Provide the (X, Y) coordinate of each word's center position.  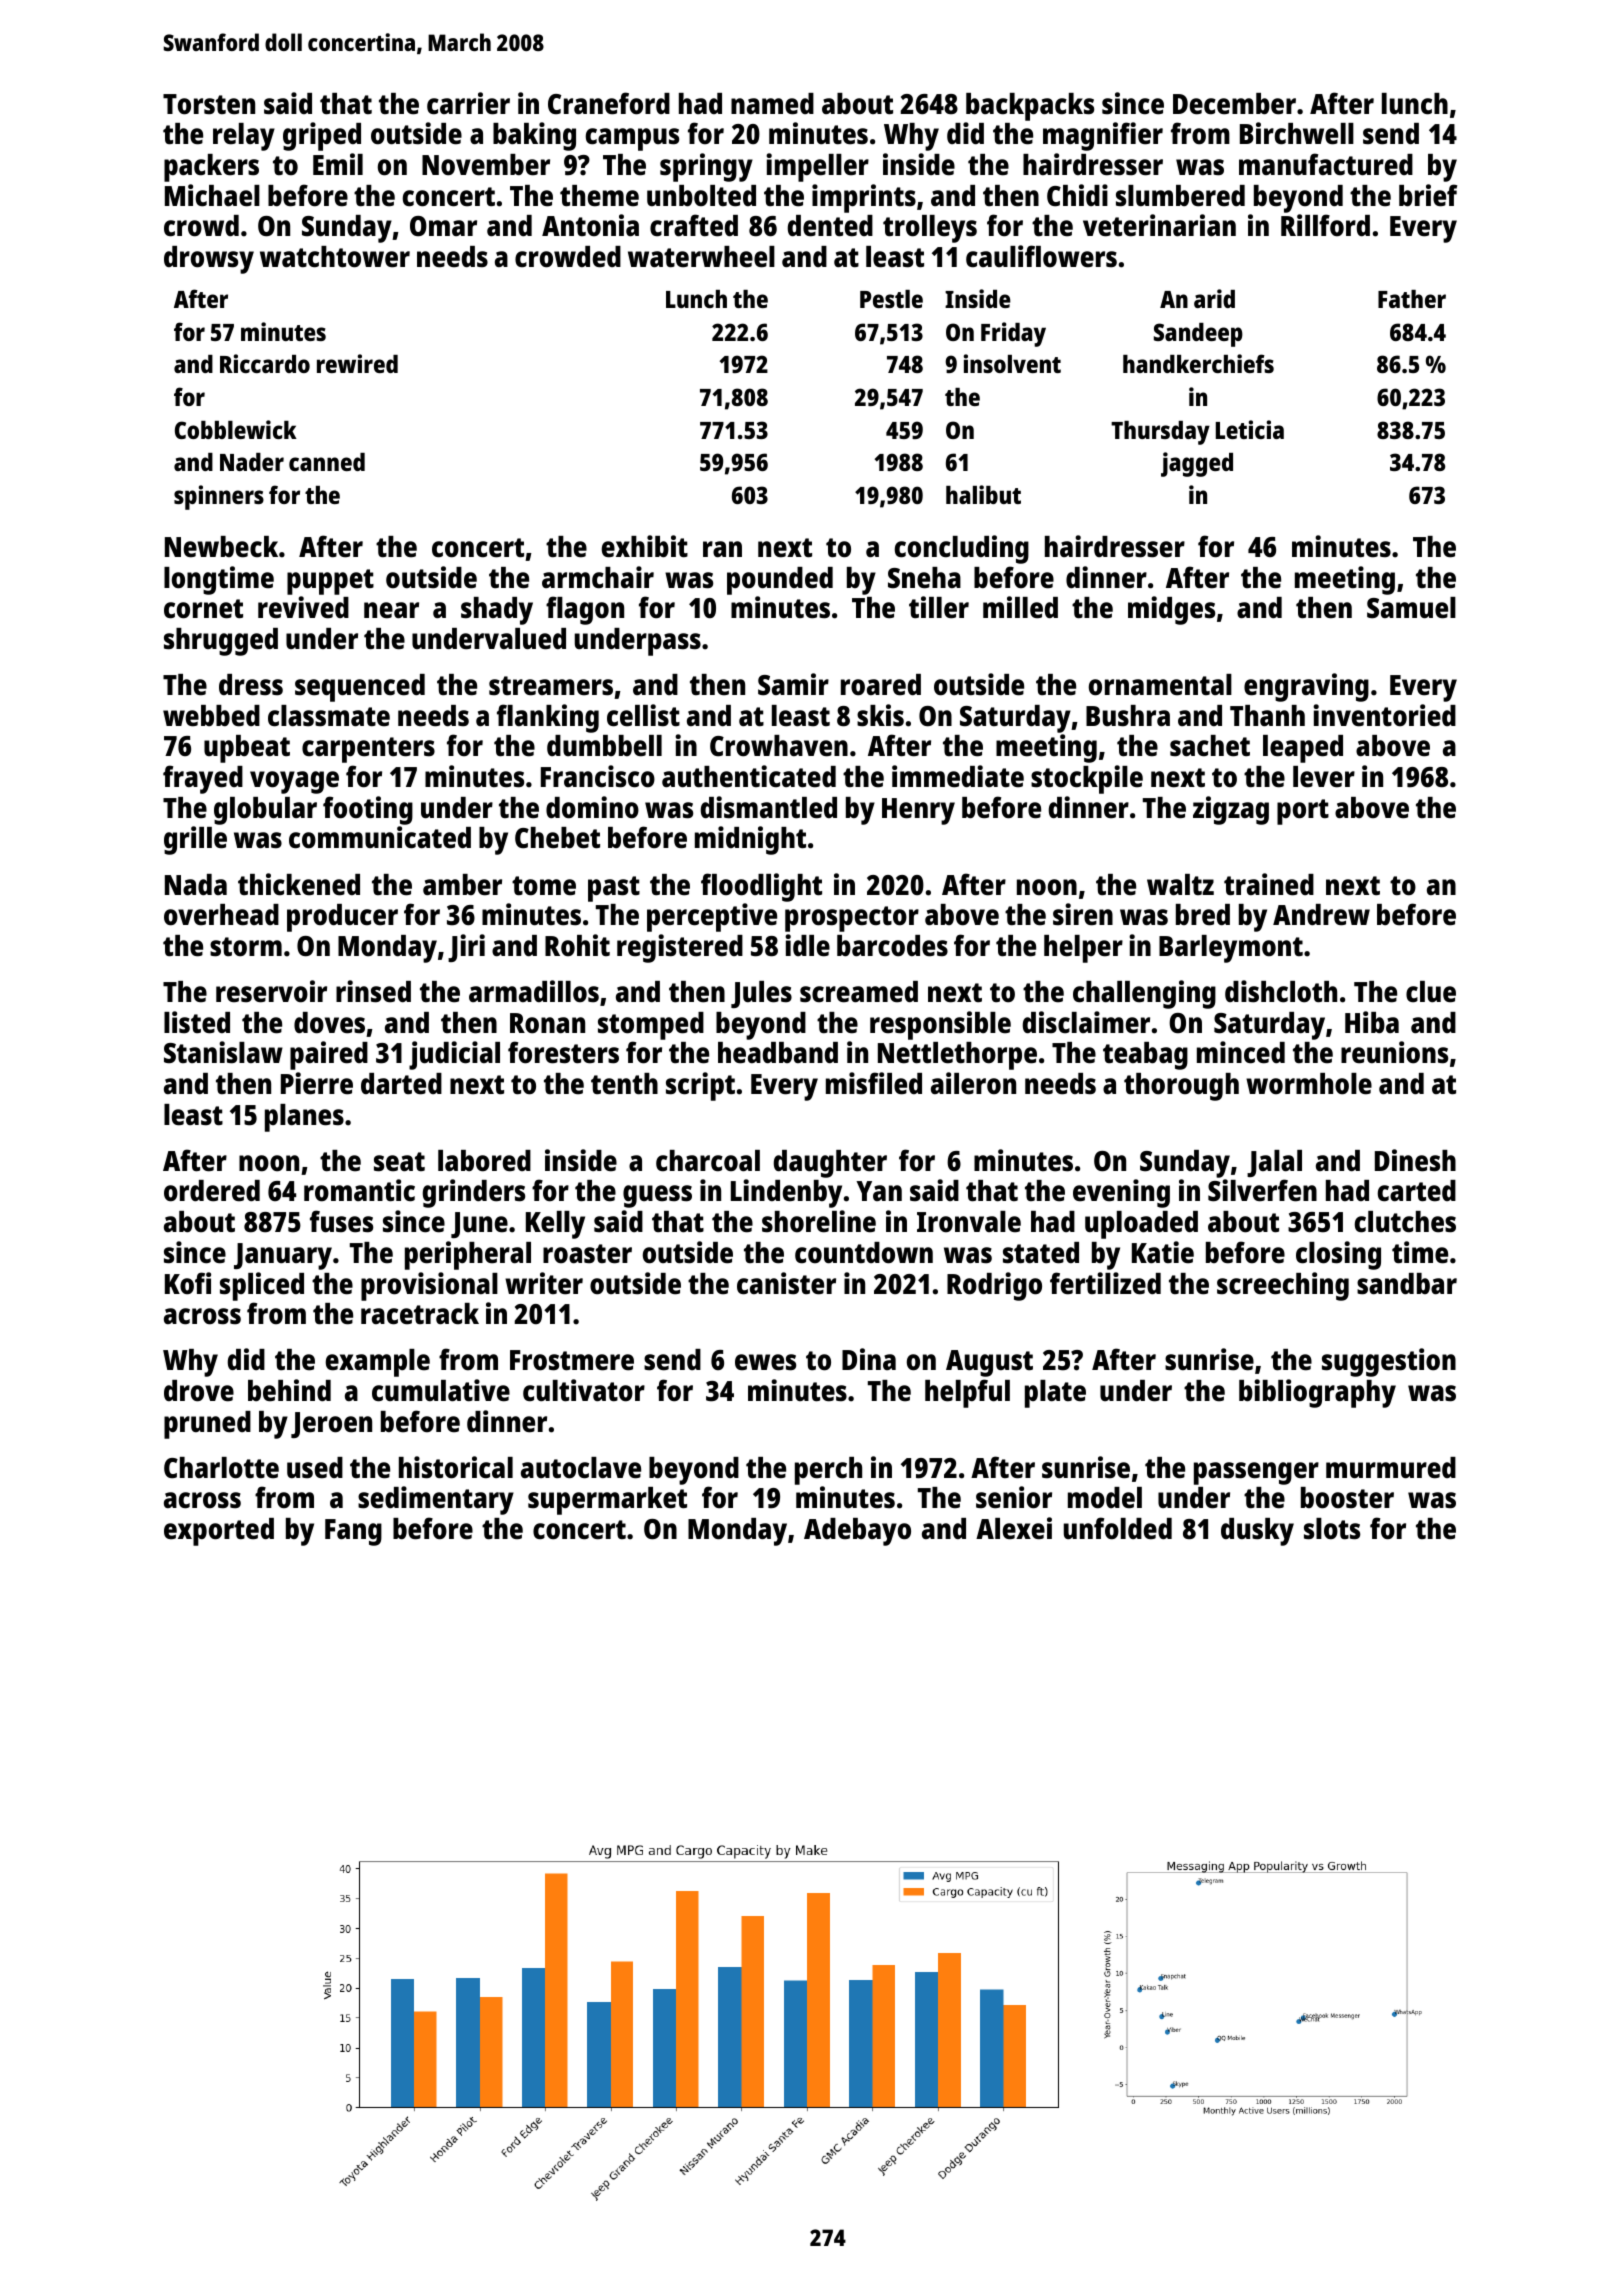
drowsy (209, 260)
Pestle (891, 299)
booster (1347, 1498)
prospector (852, 919)
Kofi (188, 1283)
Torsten (209, 104)
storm (246, 947)
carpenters (368, 750)
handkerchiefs (1198, 363)
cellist (643, 715)
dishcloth (1281, 991)
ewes (765, 1362)
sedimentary (436, 1500)
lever (1324, 777)
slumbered (1180, 196)
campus (632, 139)
